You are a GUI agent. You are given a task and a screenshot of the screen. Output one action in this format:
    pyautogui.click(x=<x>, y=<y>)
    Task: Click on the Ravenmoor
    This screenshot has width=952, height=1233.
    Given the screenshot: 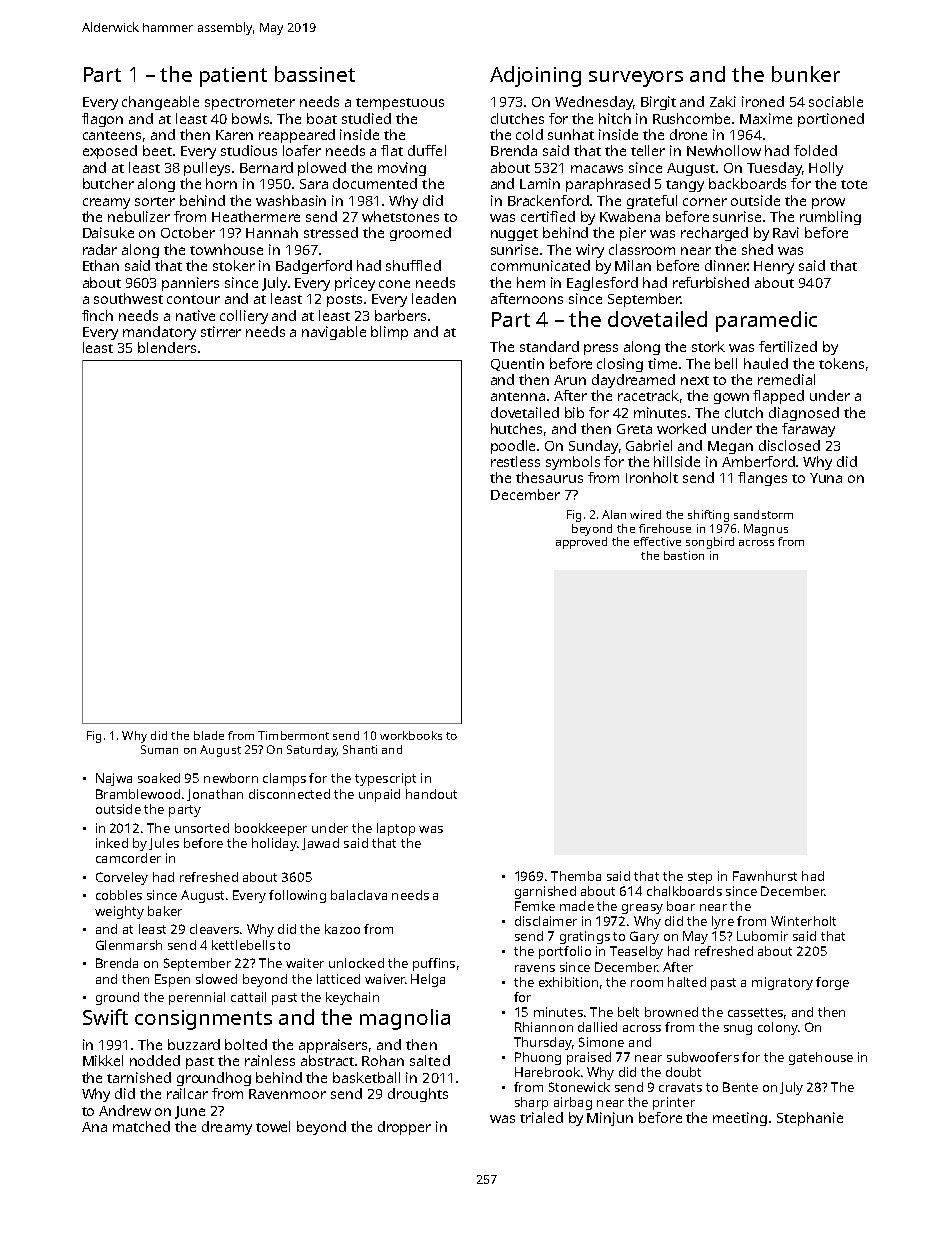 What is the action you would take?
    pyautogui.click(x=287, y=1094)
